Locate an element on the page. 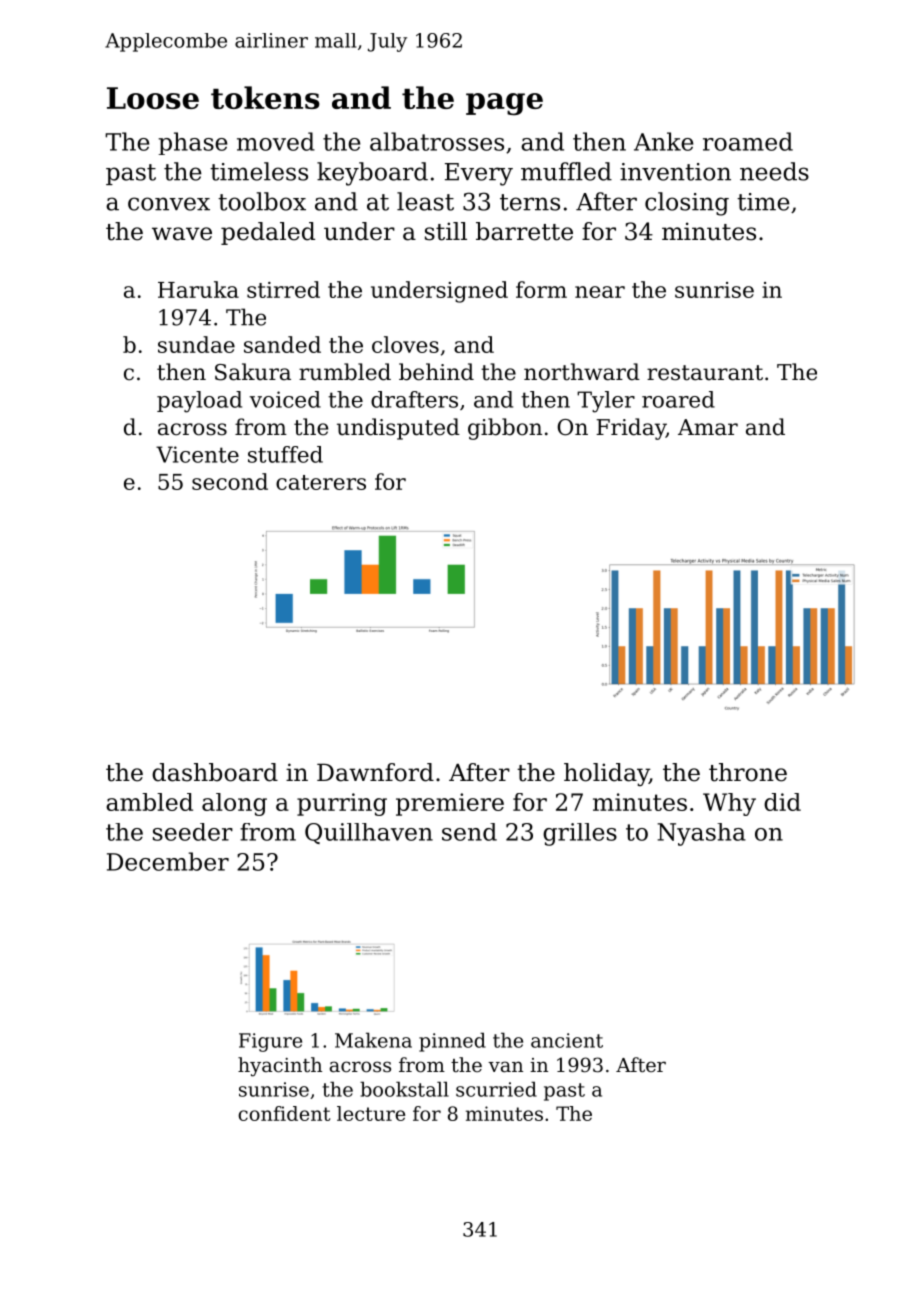 The height and width of the image is (1311, 924). purring is located at coordinates (342, 804).
